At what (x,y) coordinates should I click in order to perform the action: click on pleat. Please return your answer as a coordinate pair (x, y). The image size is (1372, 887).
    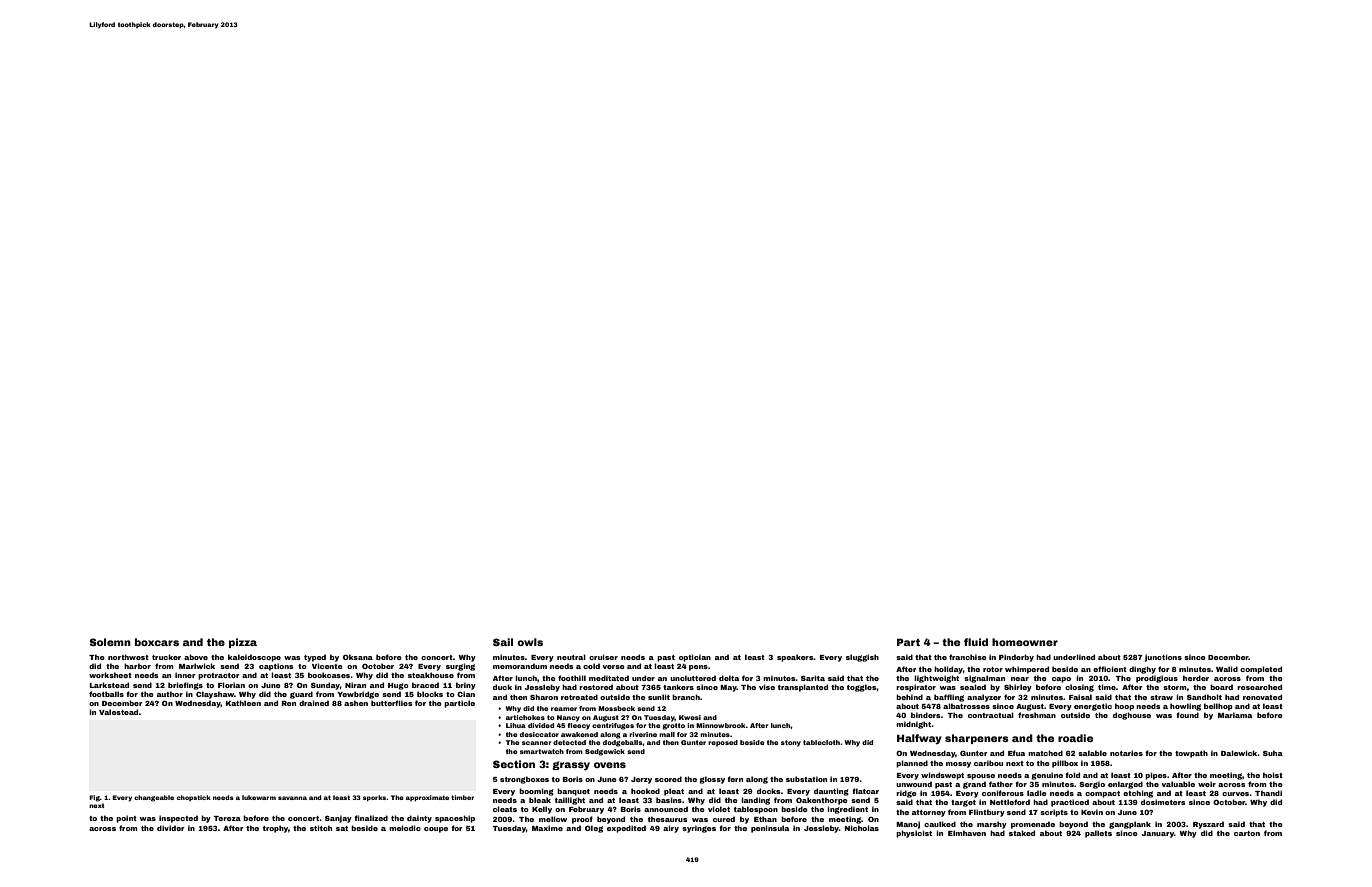
    Looking at the image, I should click on (674, 792).
